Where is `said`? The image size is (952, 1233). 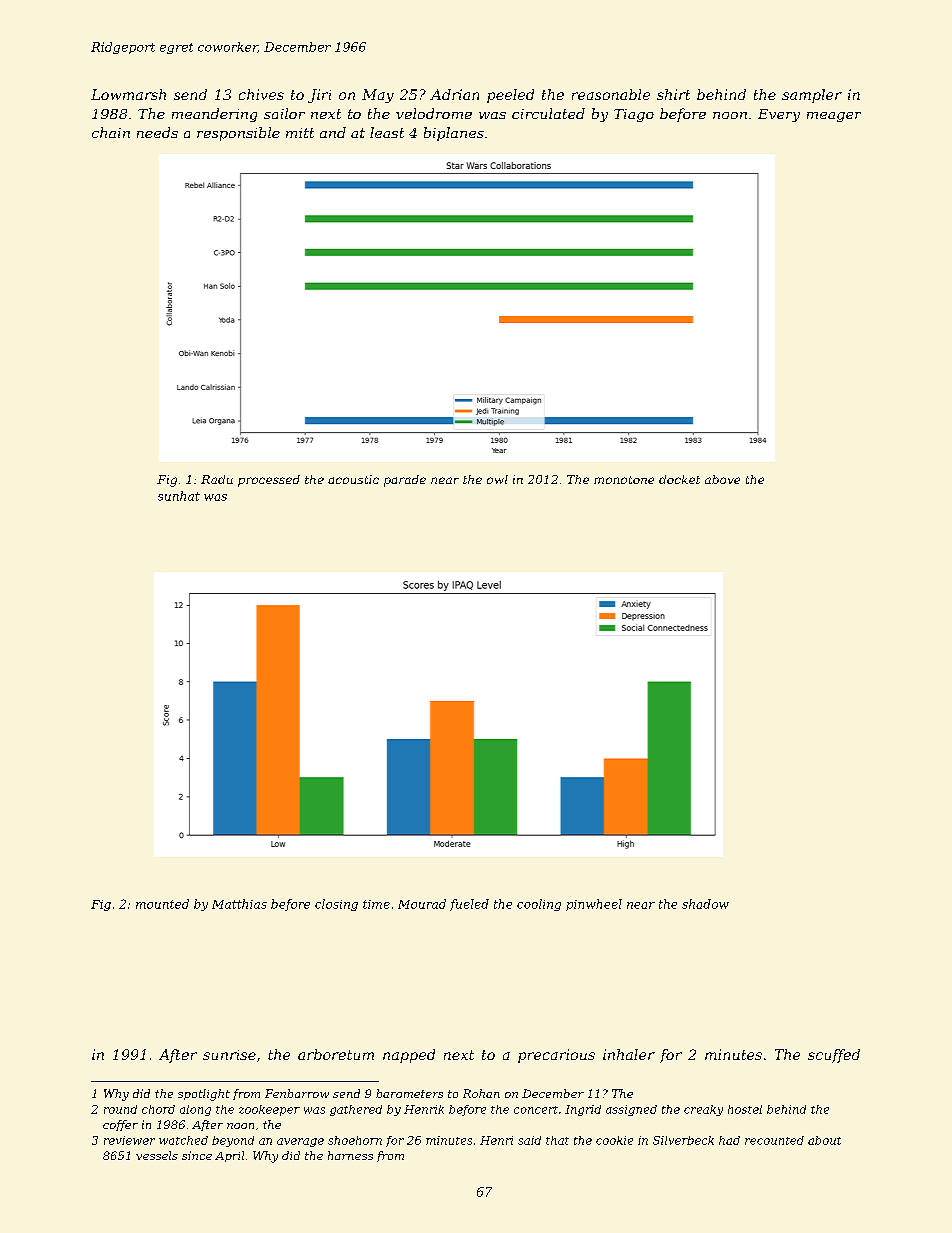
said is located at coordinates (529, 1140).
